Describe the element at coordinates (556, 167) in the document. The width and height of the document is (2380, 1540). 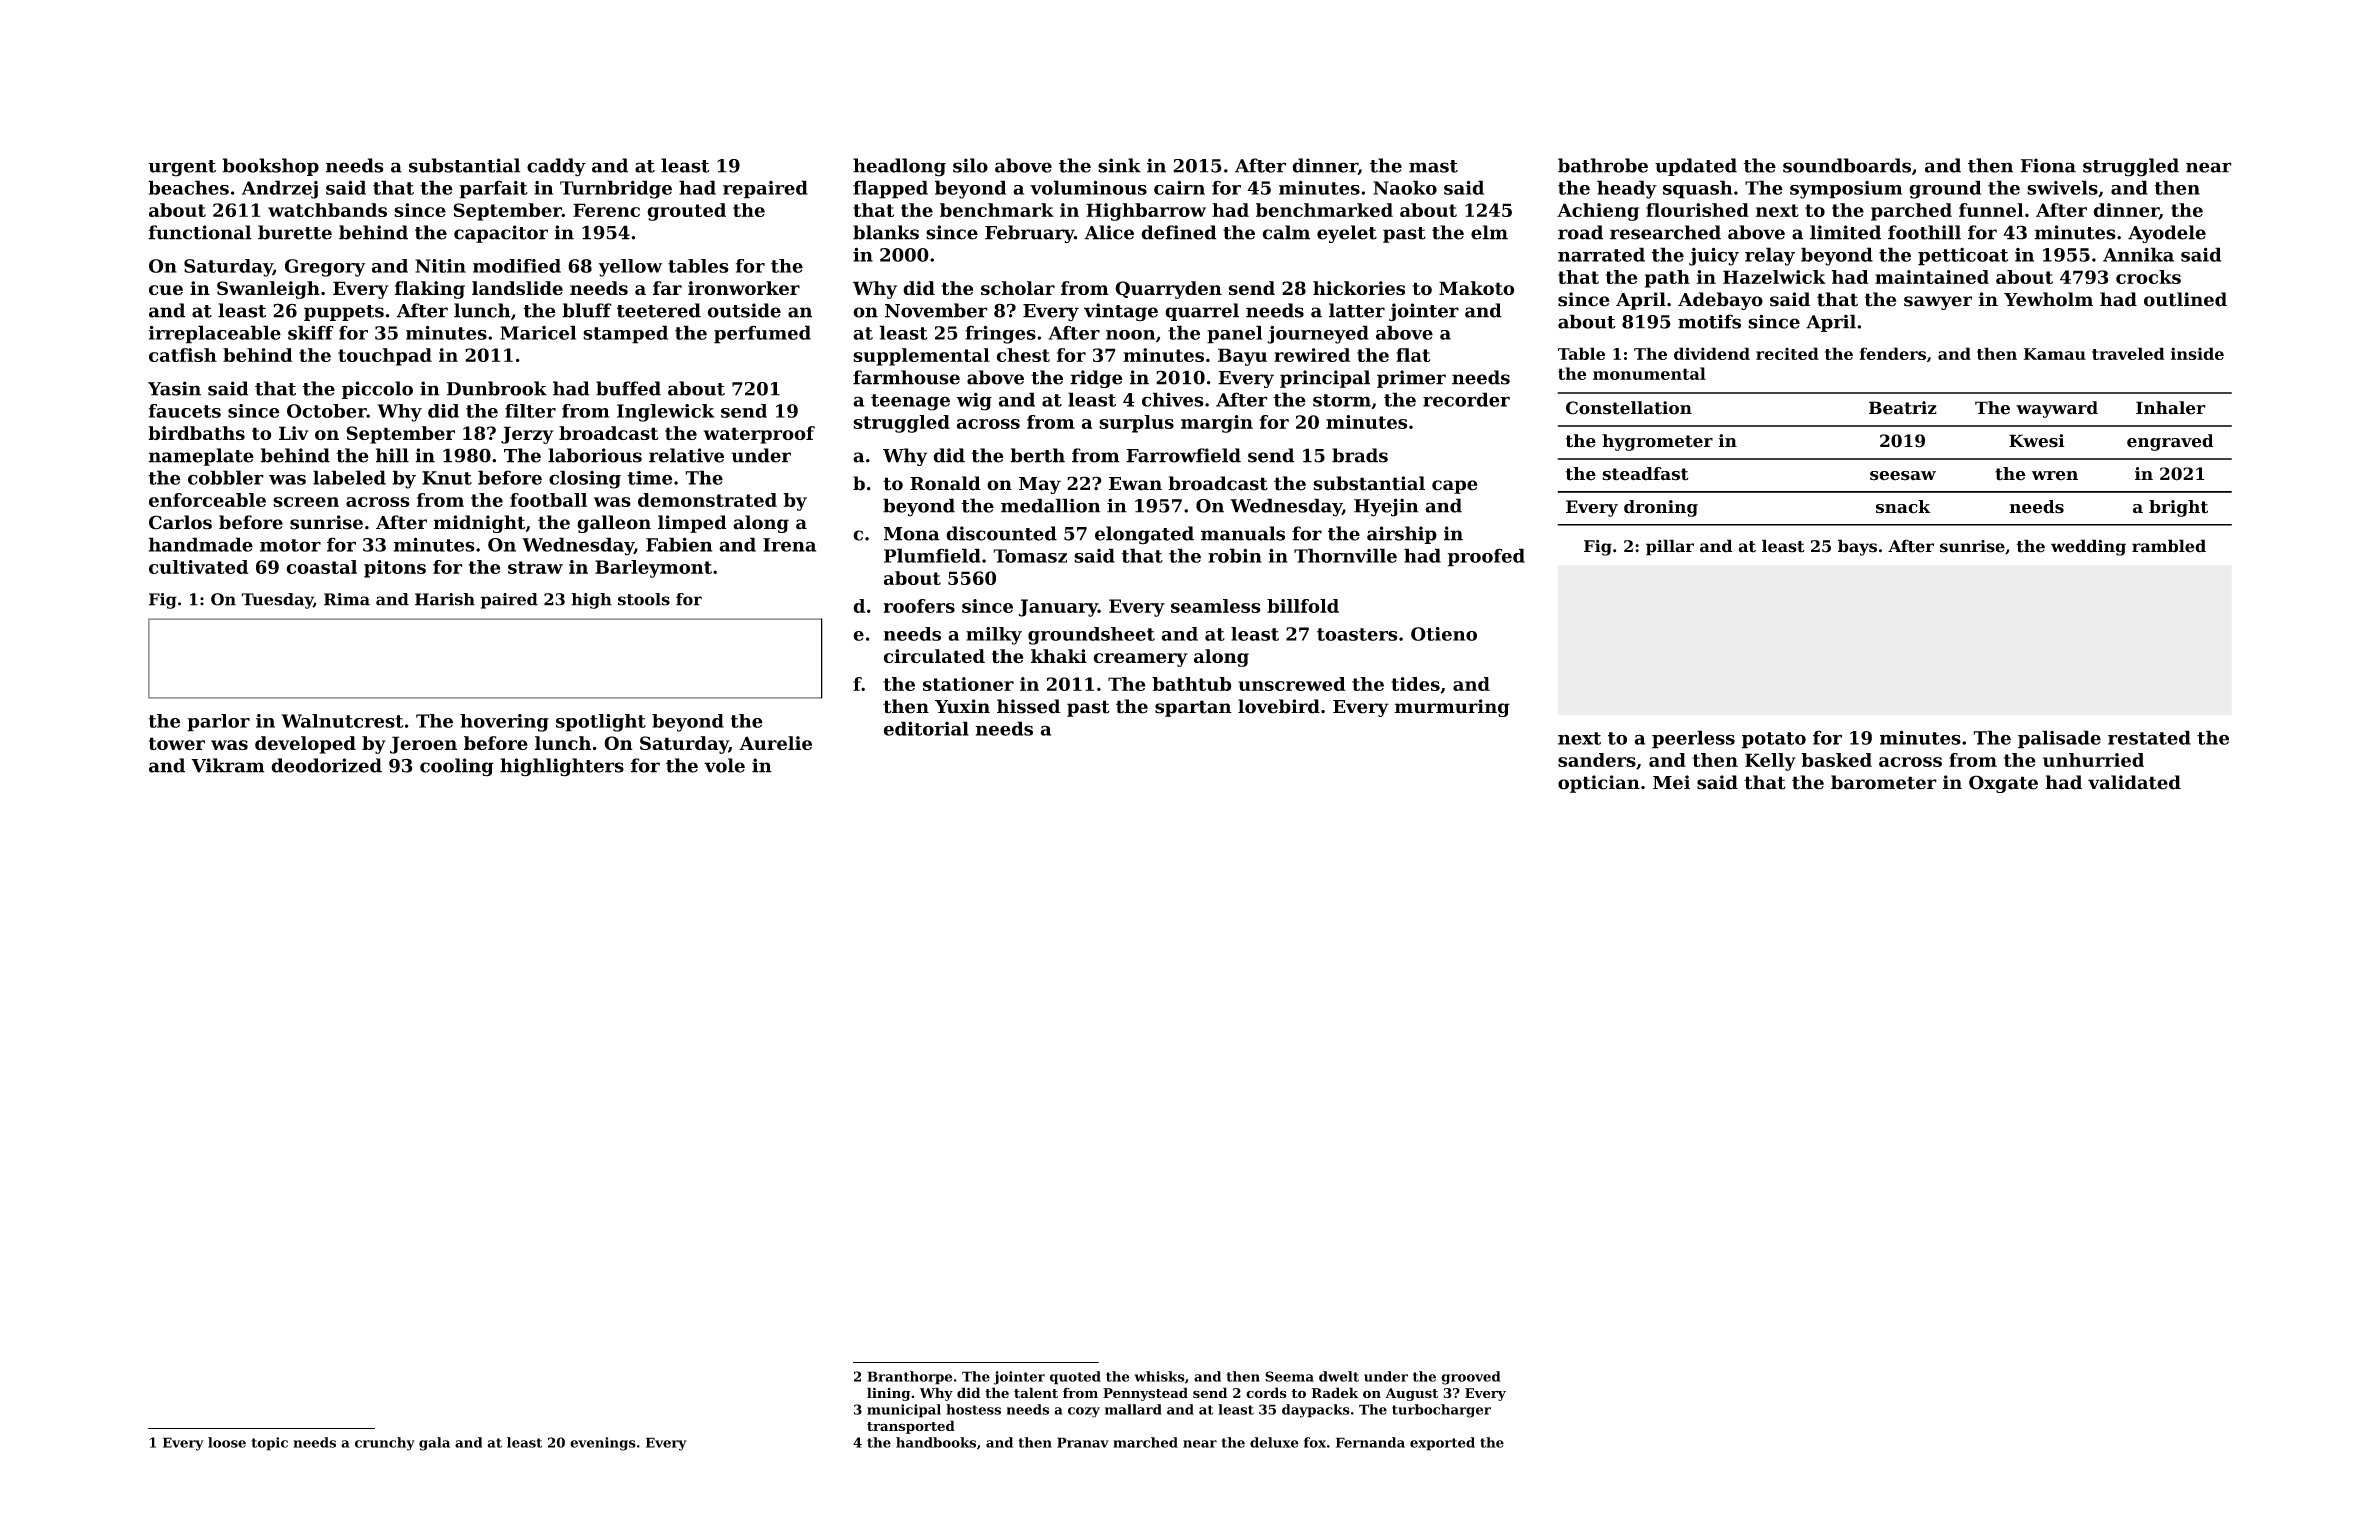
I see `caddy` at that location.
